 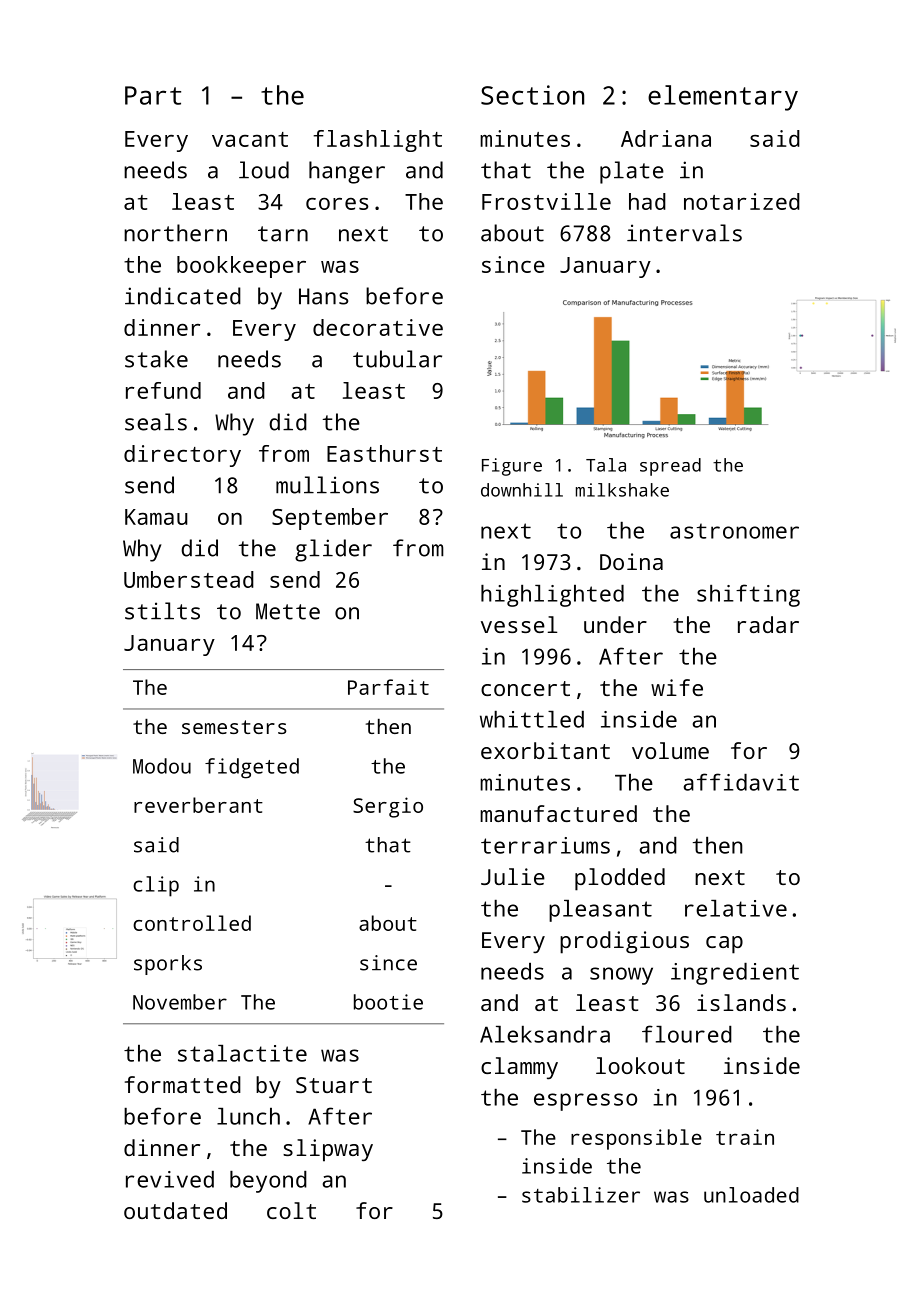 What do you see at coordinates (647, 201) in the document?
I see `had` at bounding box center [647, 201].
